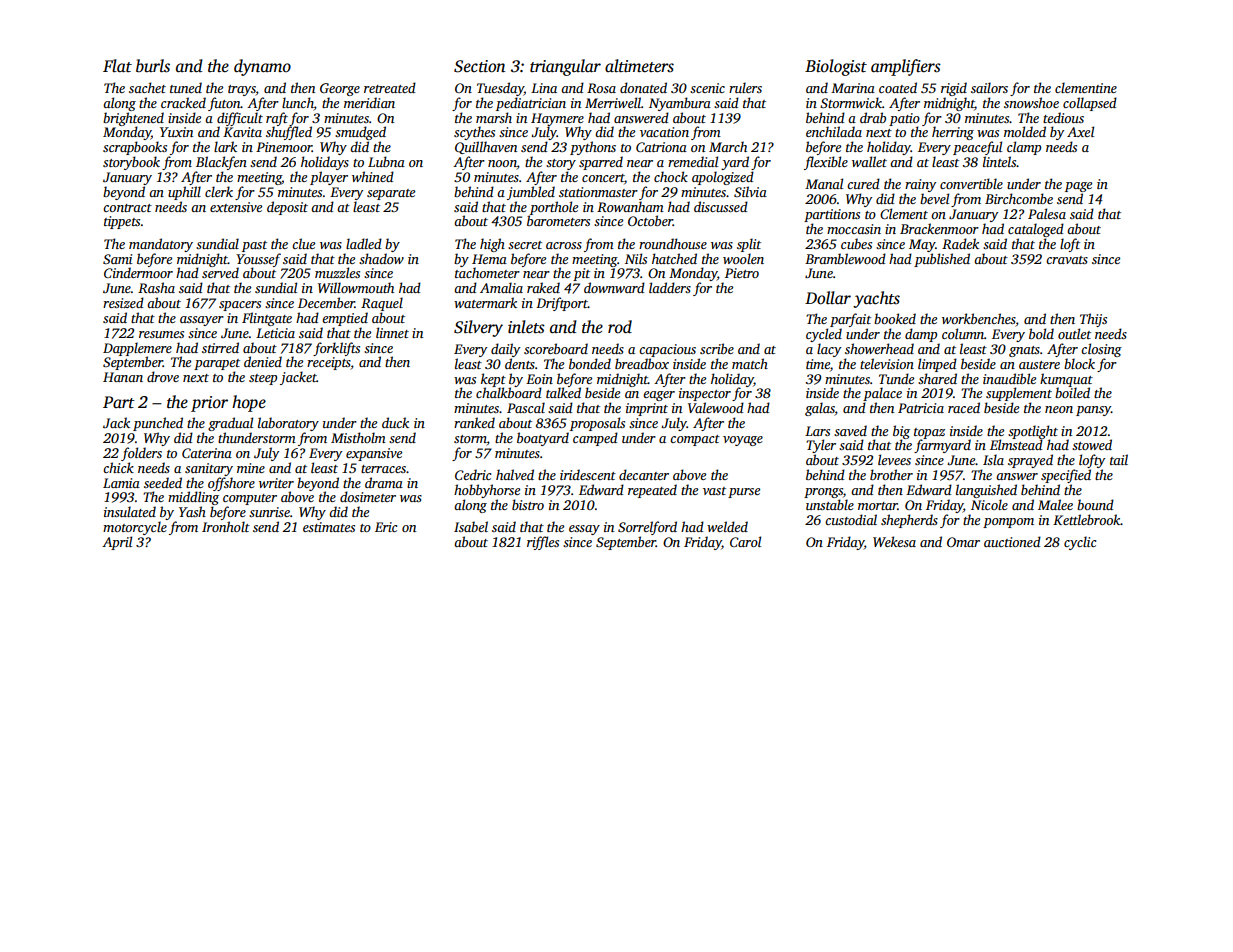  Describe the element at coordinates (345, 319) in the screenshot. I see `emptied` at that location.
